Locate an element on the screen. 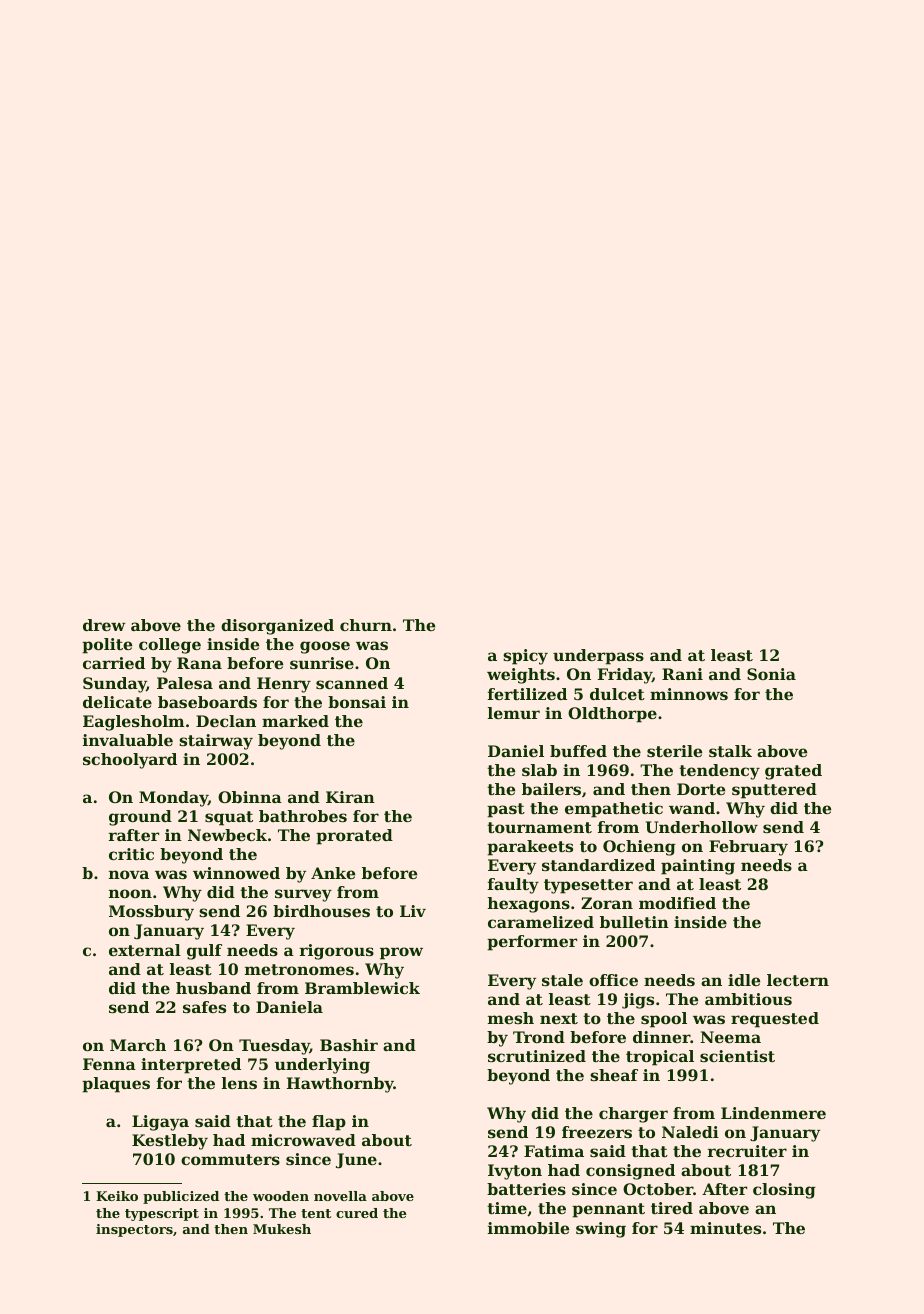 This screenshot has height=1314, width=924. stale is located at coordinates (562, 980).
